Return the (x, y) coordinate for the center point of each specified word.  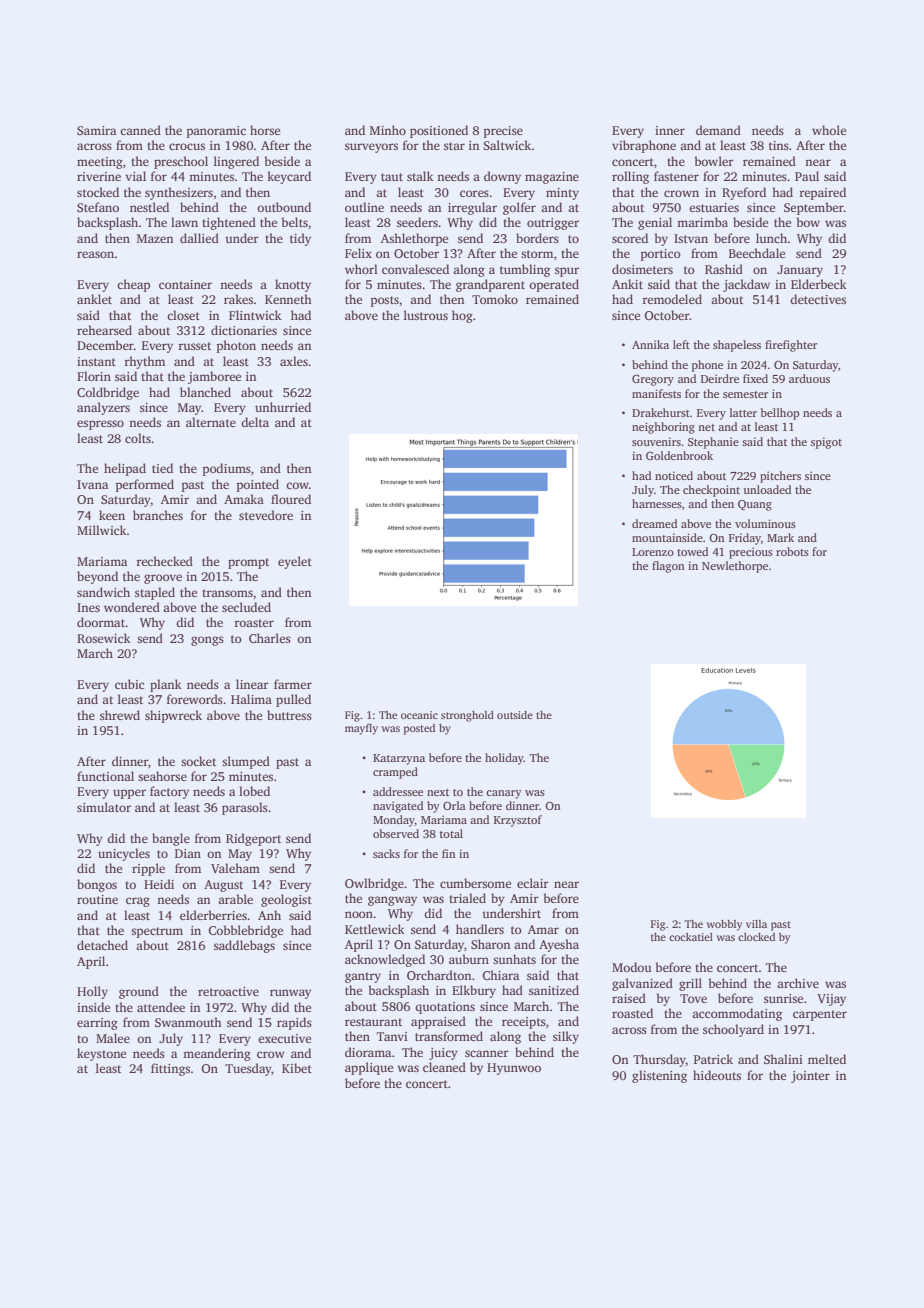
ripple (148, 869)
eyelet (295, 562)
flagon (668, 567)
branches (158, 515)
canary (504, 794)
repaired (822, 193)
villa (756, 924)
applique (369, 1068)
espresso (100, 425)
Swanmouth (188, 1022)
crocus (187, 146)
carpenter (820, 1015)
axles (294, 361)
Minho (388, 130)
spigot (826, 443)
